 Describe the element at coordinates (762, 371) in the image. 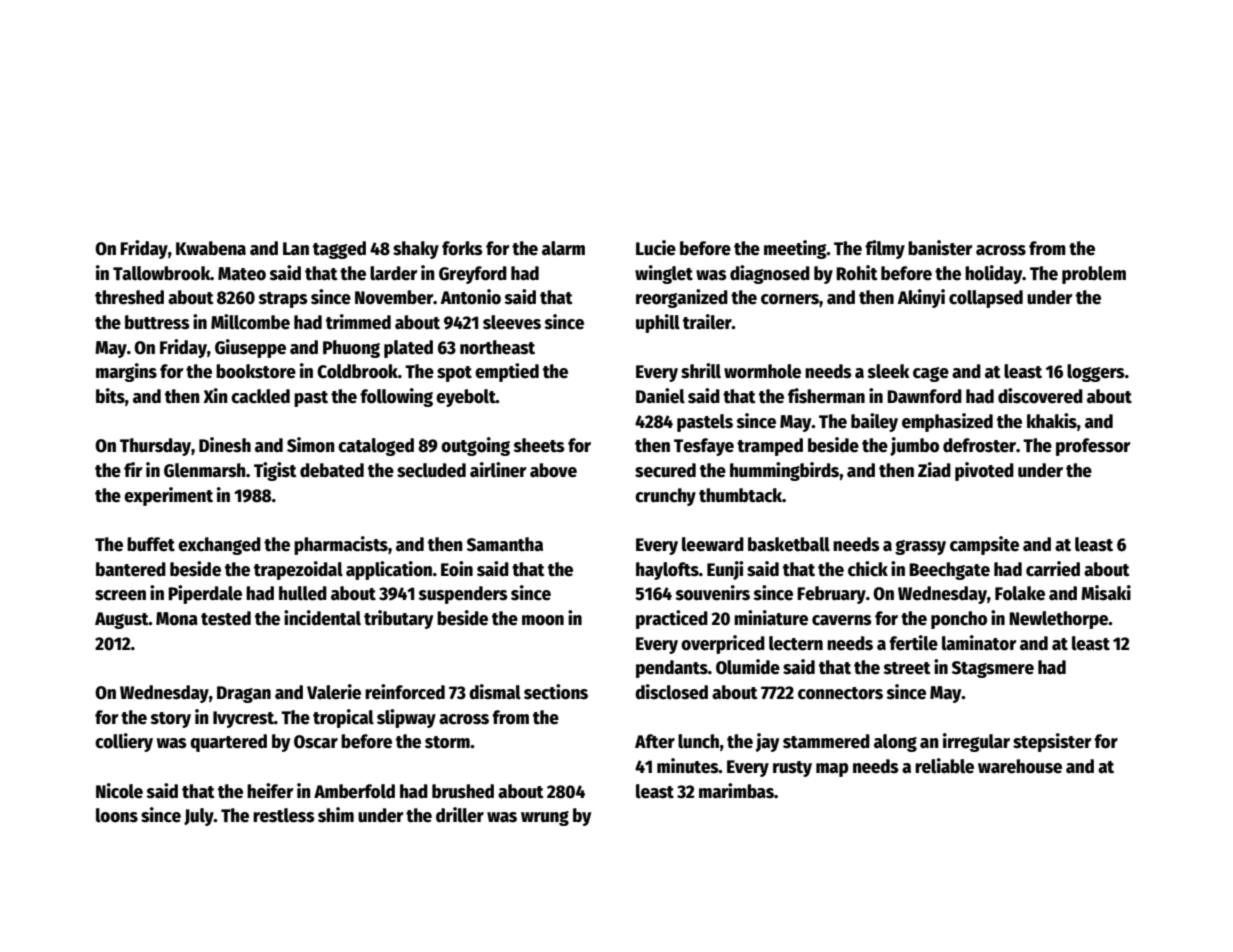

I see `wormhole` at that location.
